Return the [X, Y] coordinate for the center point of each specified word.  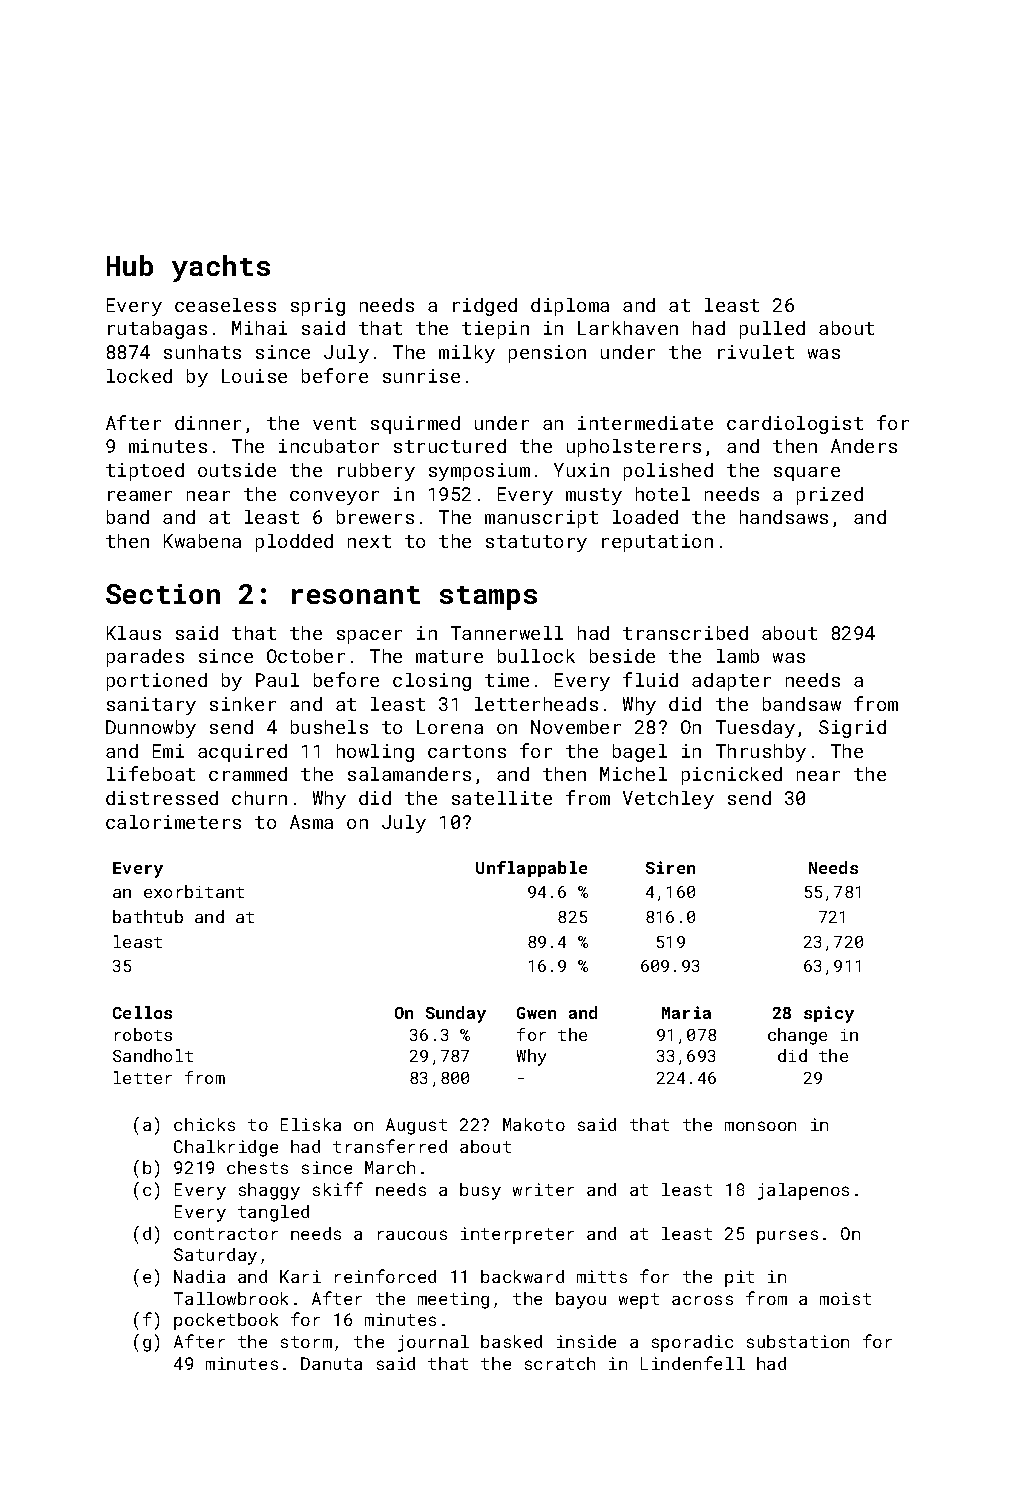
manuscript [541, 519]
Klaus [134, 633]
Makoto [534, 1124]
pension [547, 354]
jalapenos [803, 1191]
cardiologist [795, 425]
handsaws [784, 517]
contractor [226, 1234]
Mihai [259, 328]
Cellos [142, 1012]
